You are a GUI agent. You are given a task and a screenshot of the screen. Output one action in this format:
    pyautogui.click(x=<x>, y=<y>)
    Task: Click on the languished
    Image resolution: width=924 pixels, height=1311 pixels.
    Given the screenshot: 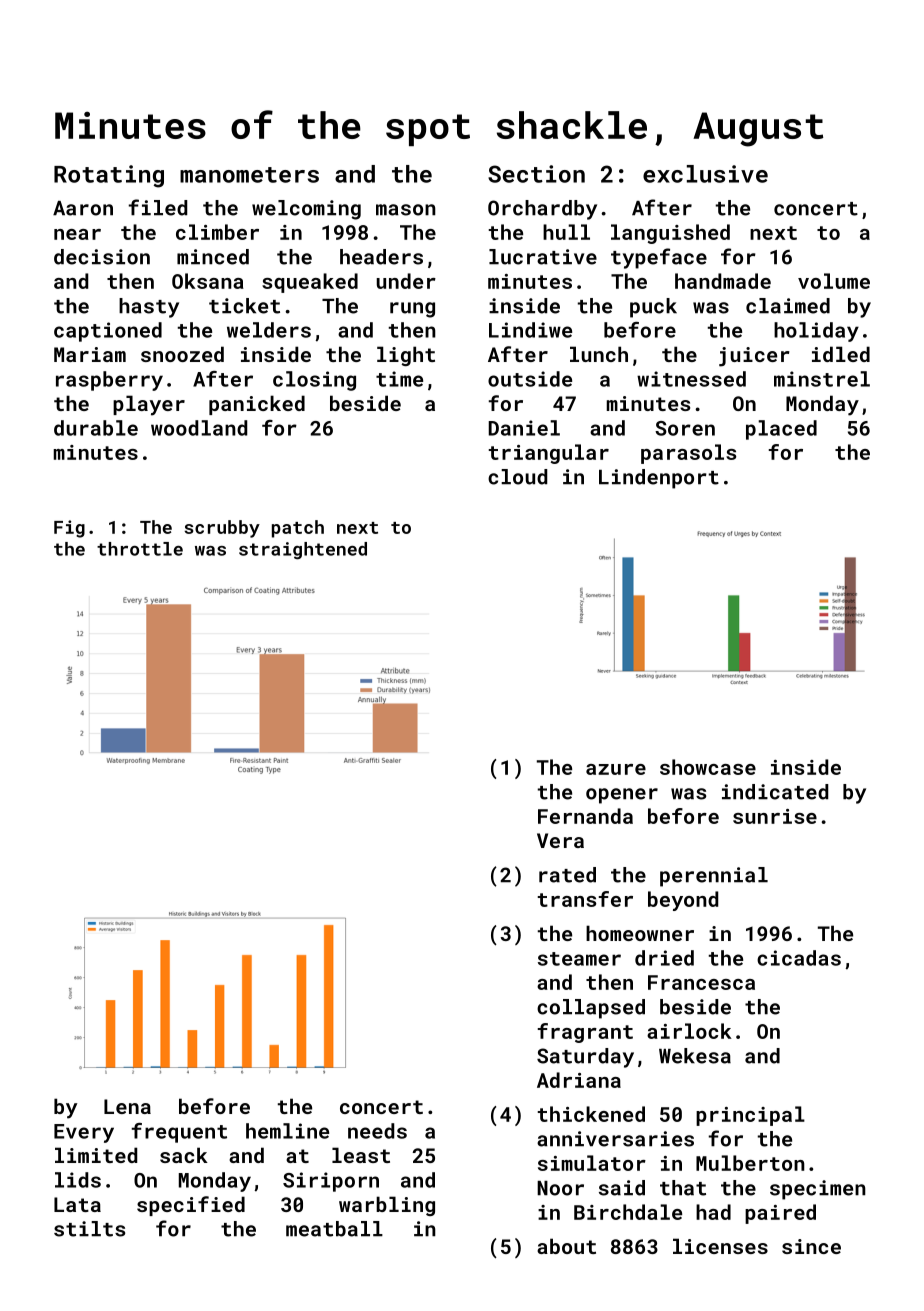 What is the action you would take?
    pyautogui.click(x=670, y=234)
